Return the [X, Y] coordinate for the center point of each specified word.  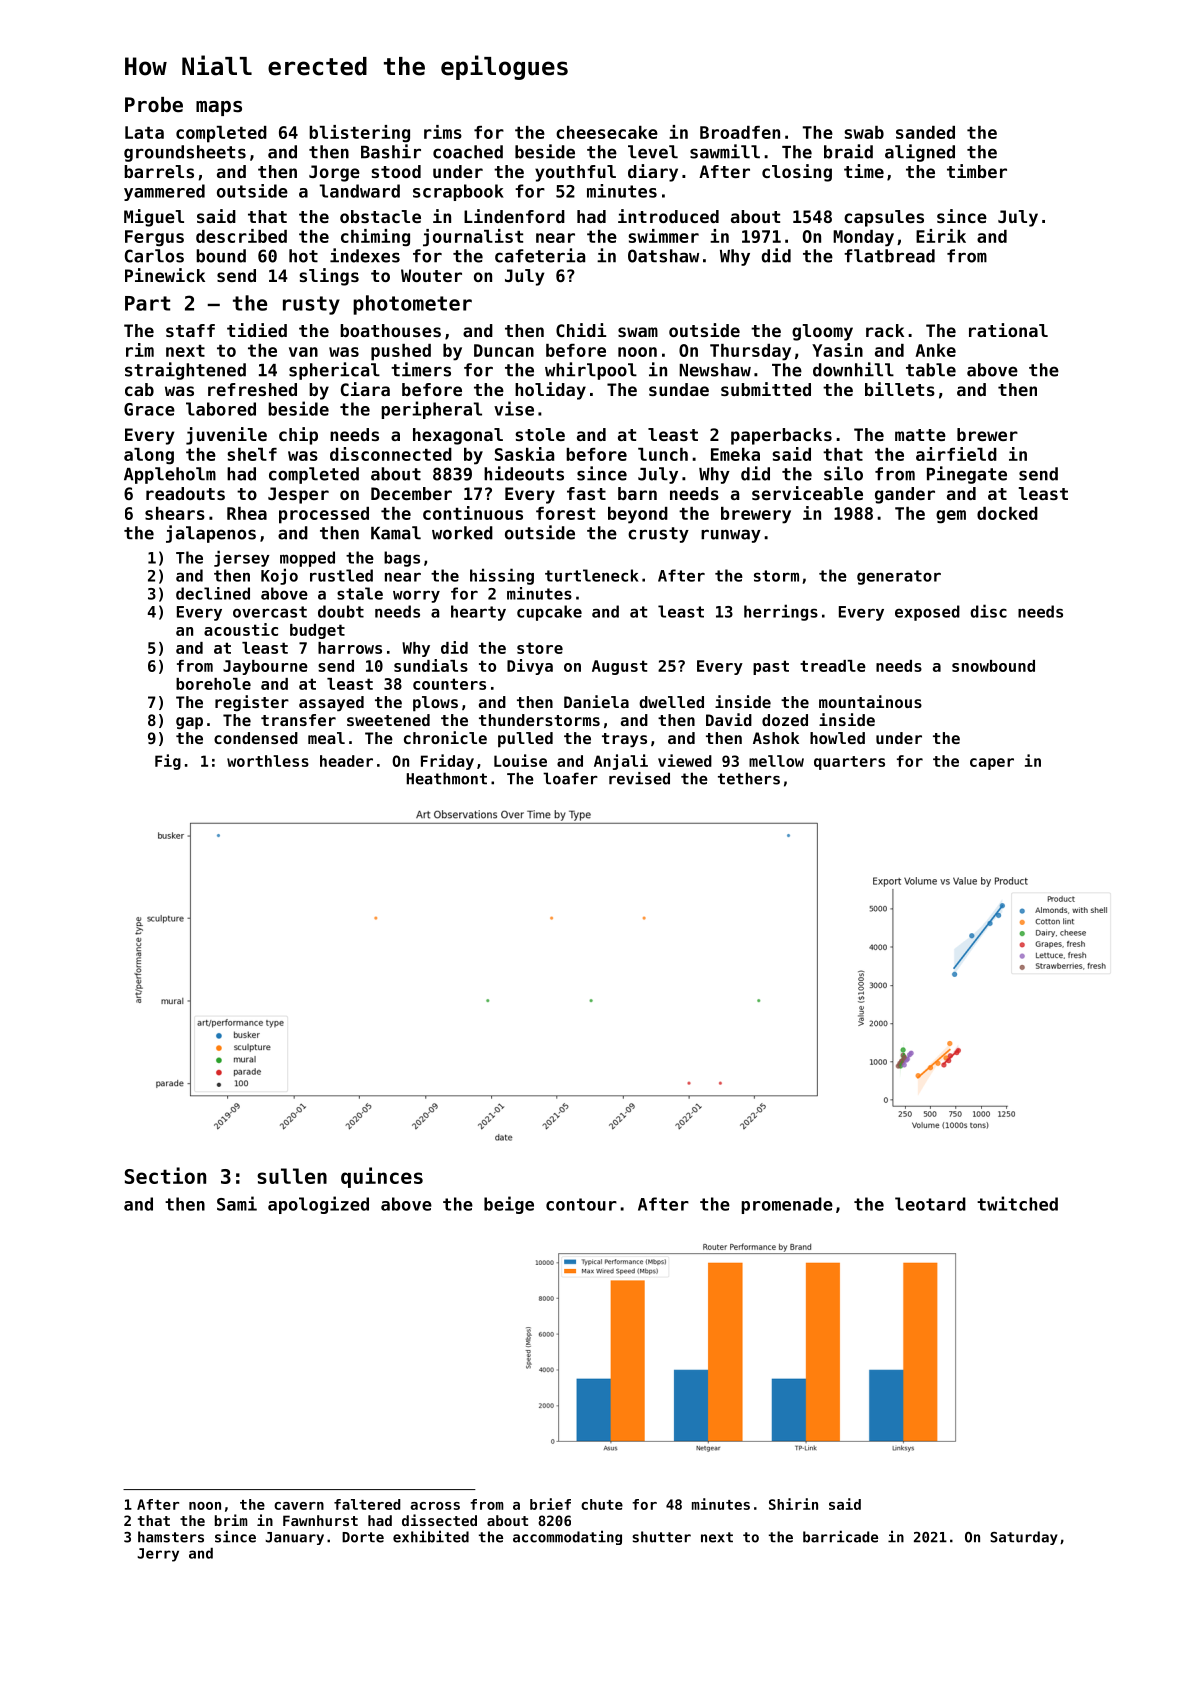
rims [443, 132]
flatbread [889, 256]
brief [550, 1504]
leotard [930, 1204]
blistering [359, 134]
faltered [367, 1504]
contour [581, 1204]
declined [213, 593]
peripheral [431, 410]
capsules [884, 218]
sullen [292, 1176]
